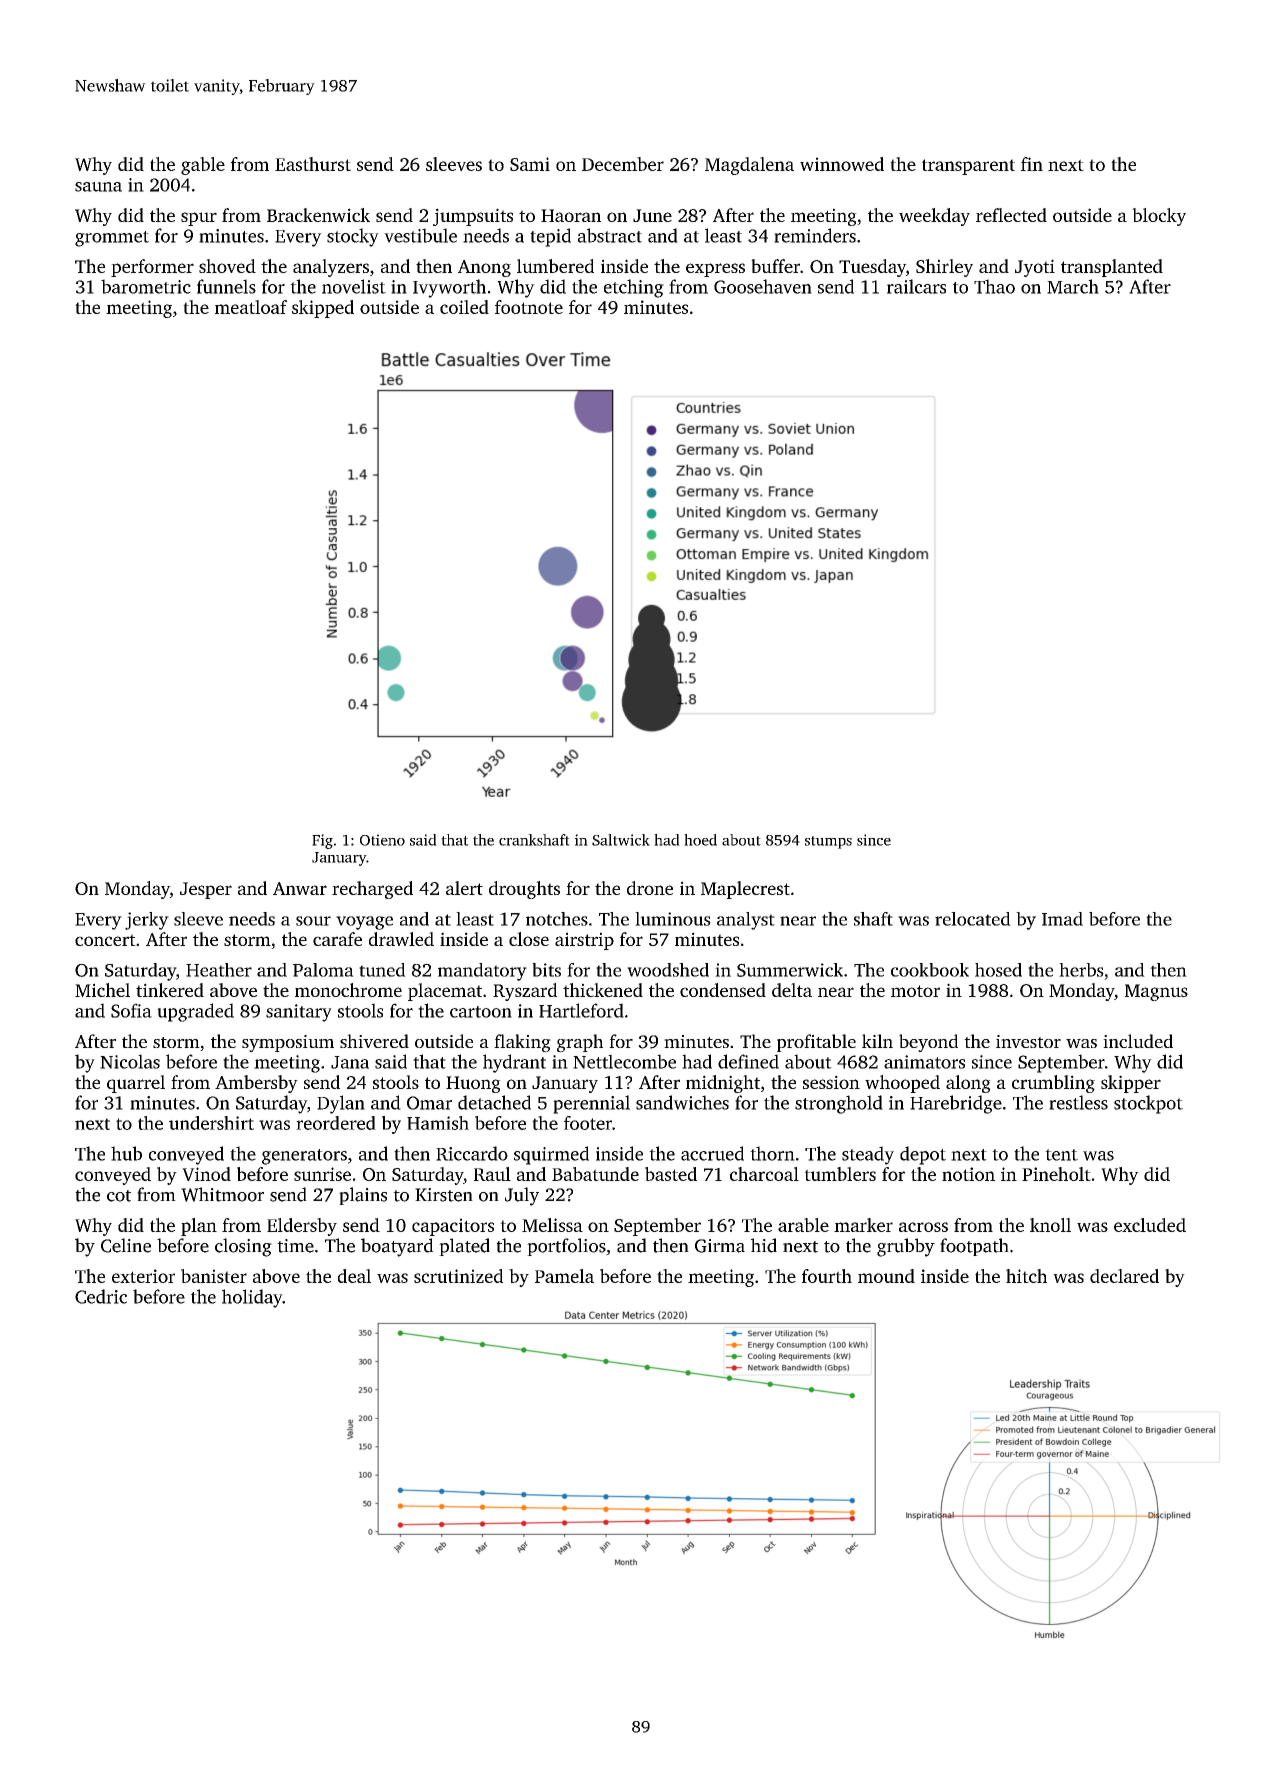  What do you see at coordinates (749, 166) in the screenshot?
I see `Magdalena` at bounding box center [749, 166].
